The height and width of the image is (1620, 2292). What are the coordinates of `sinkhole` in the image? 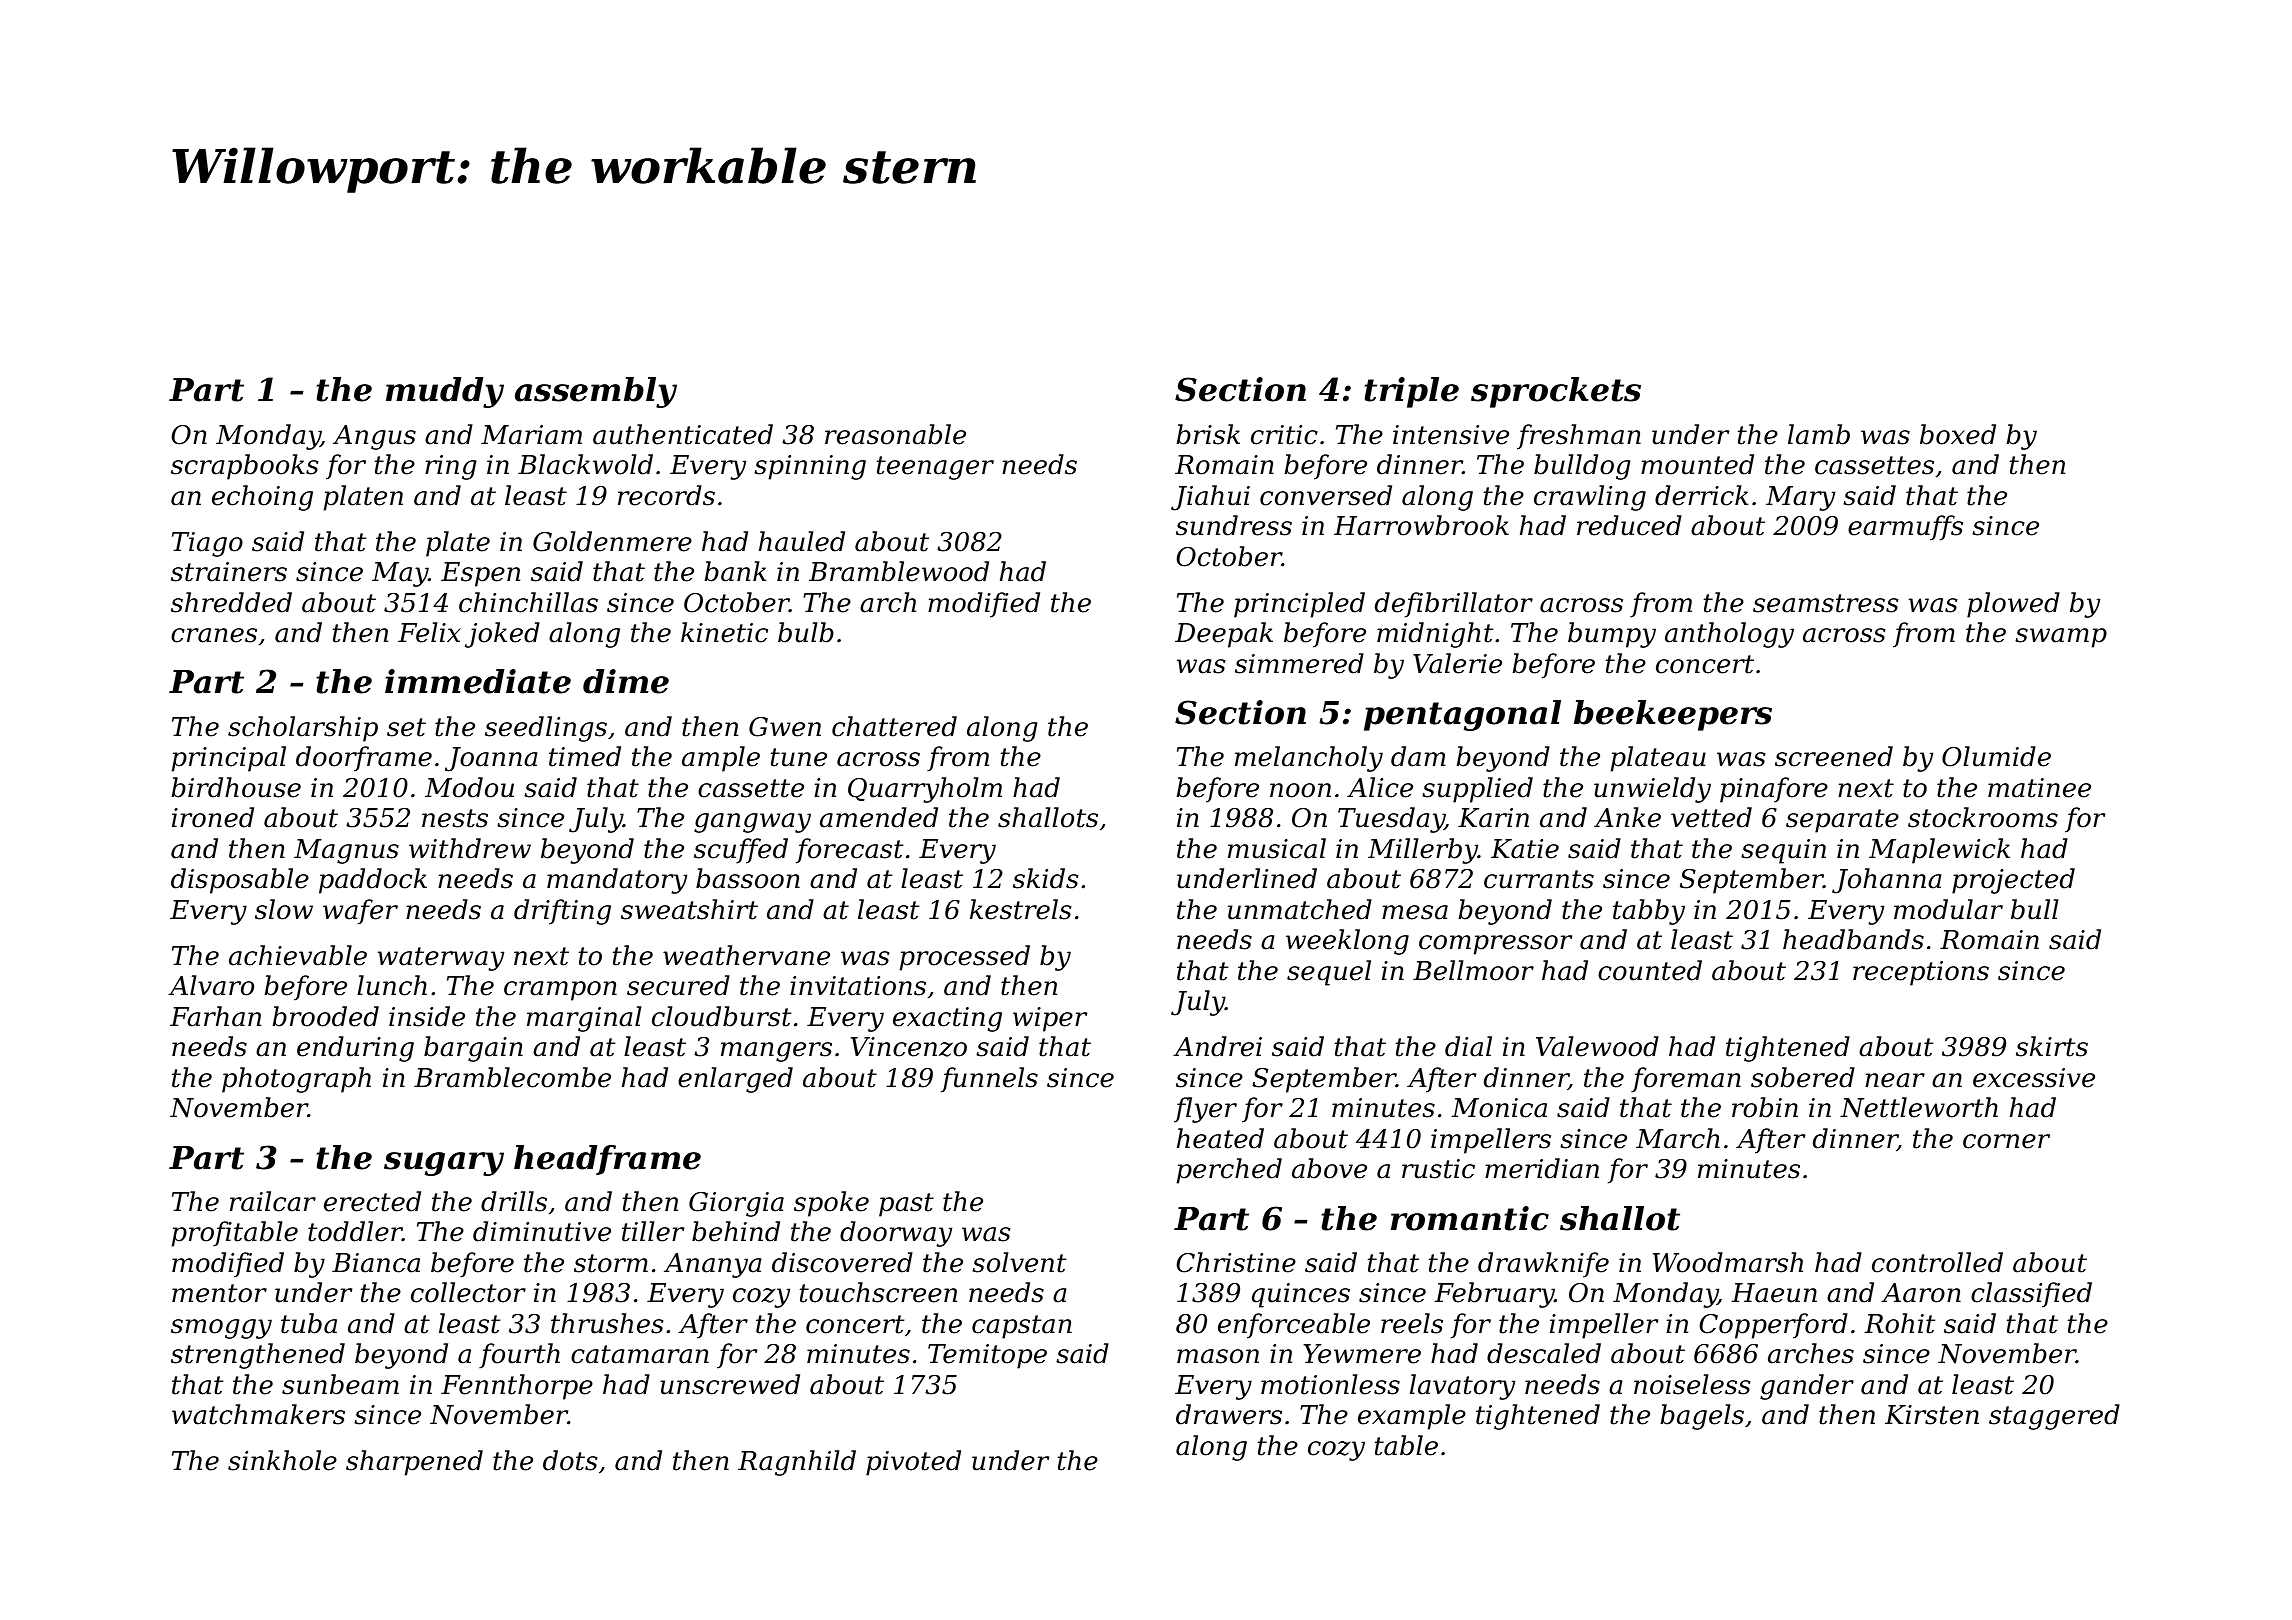 It's located at (282, 1460).
